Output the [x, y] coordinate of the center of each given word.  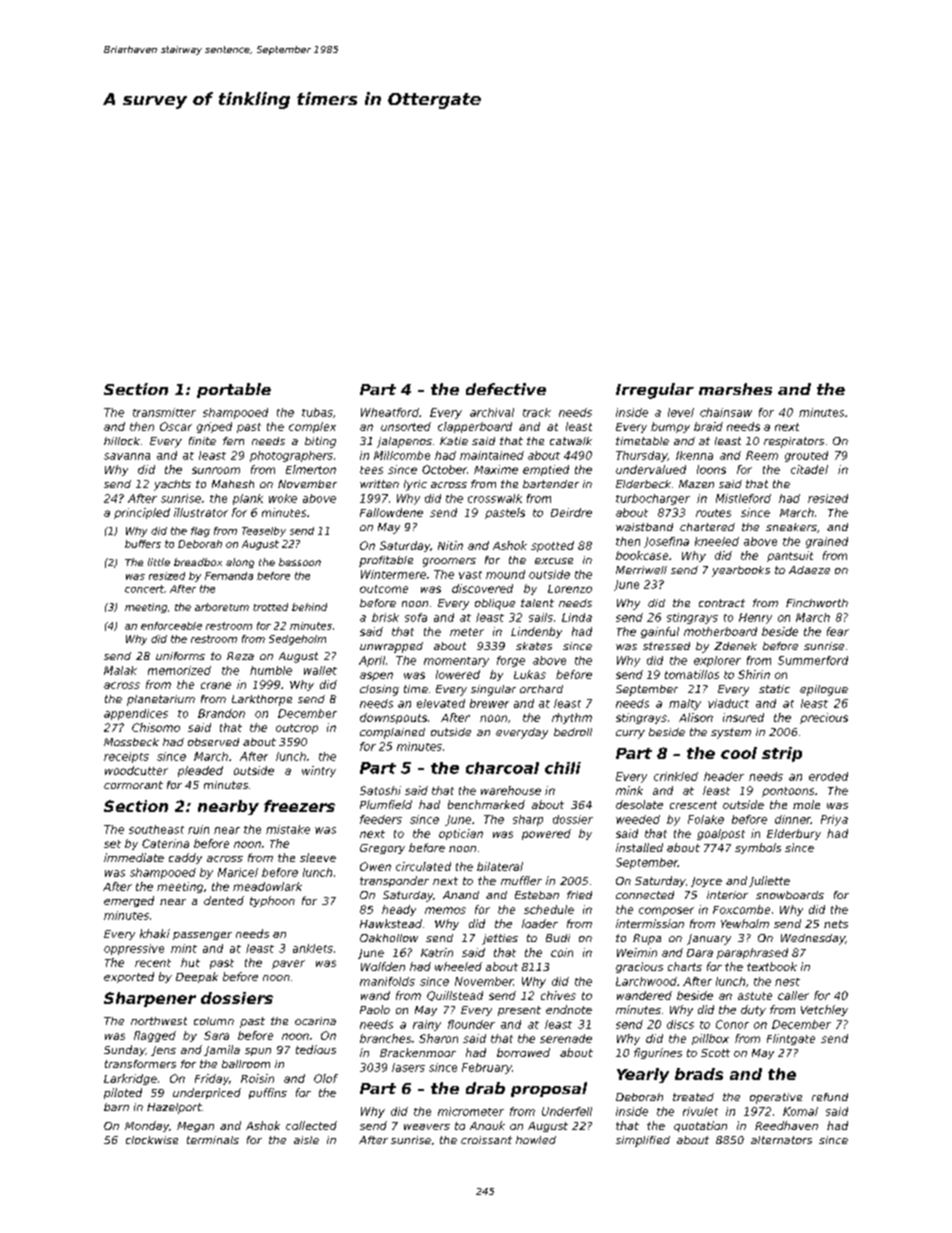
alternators [781, 1140]
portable [234, 390]
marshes [735, 389]
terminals [213, 1140]
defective [506, 389]
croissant [486, 1140]
